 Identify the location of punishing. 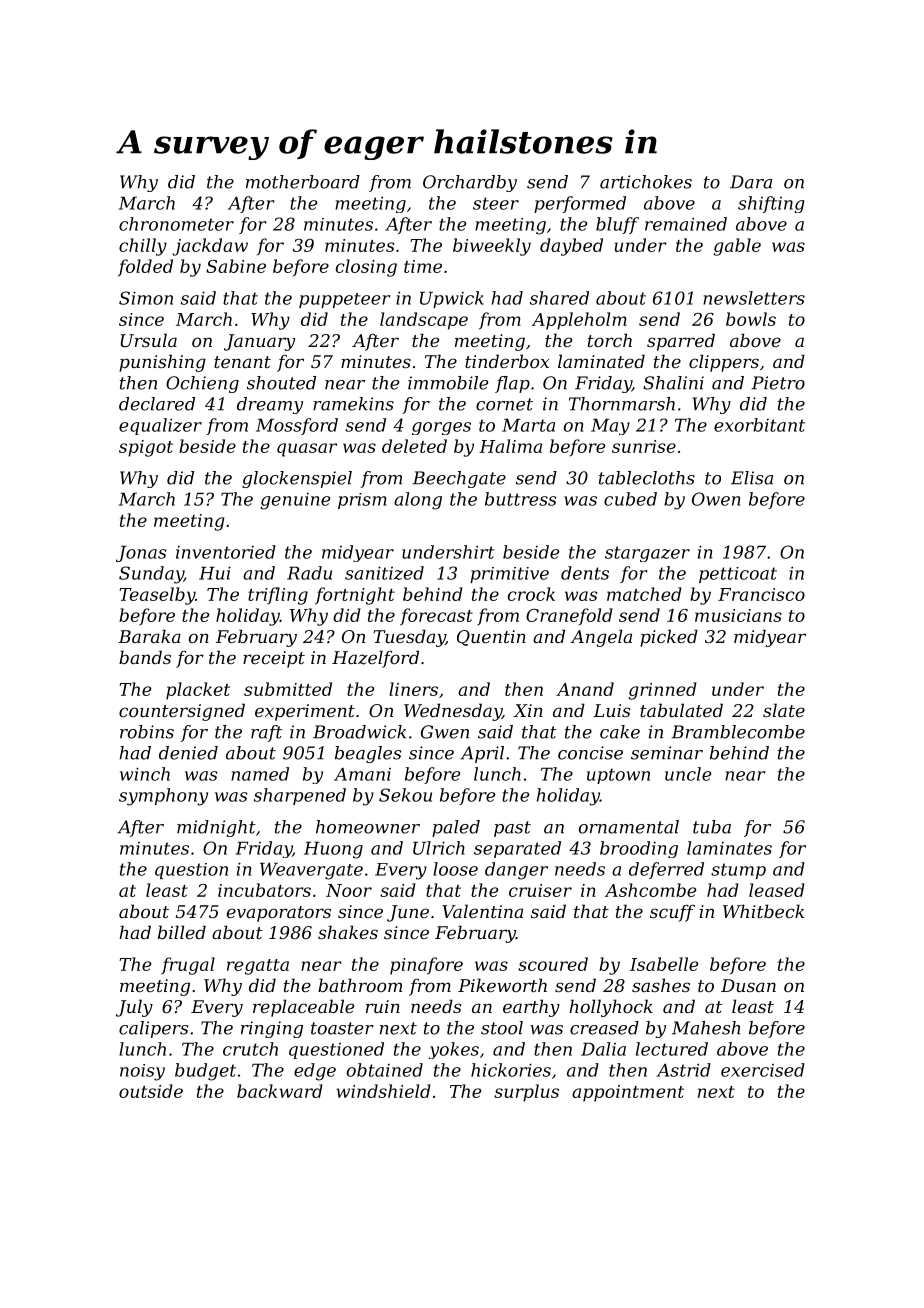
(162, 363).
